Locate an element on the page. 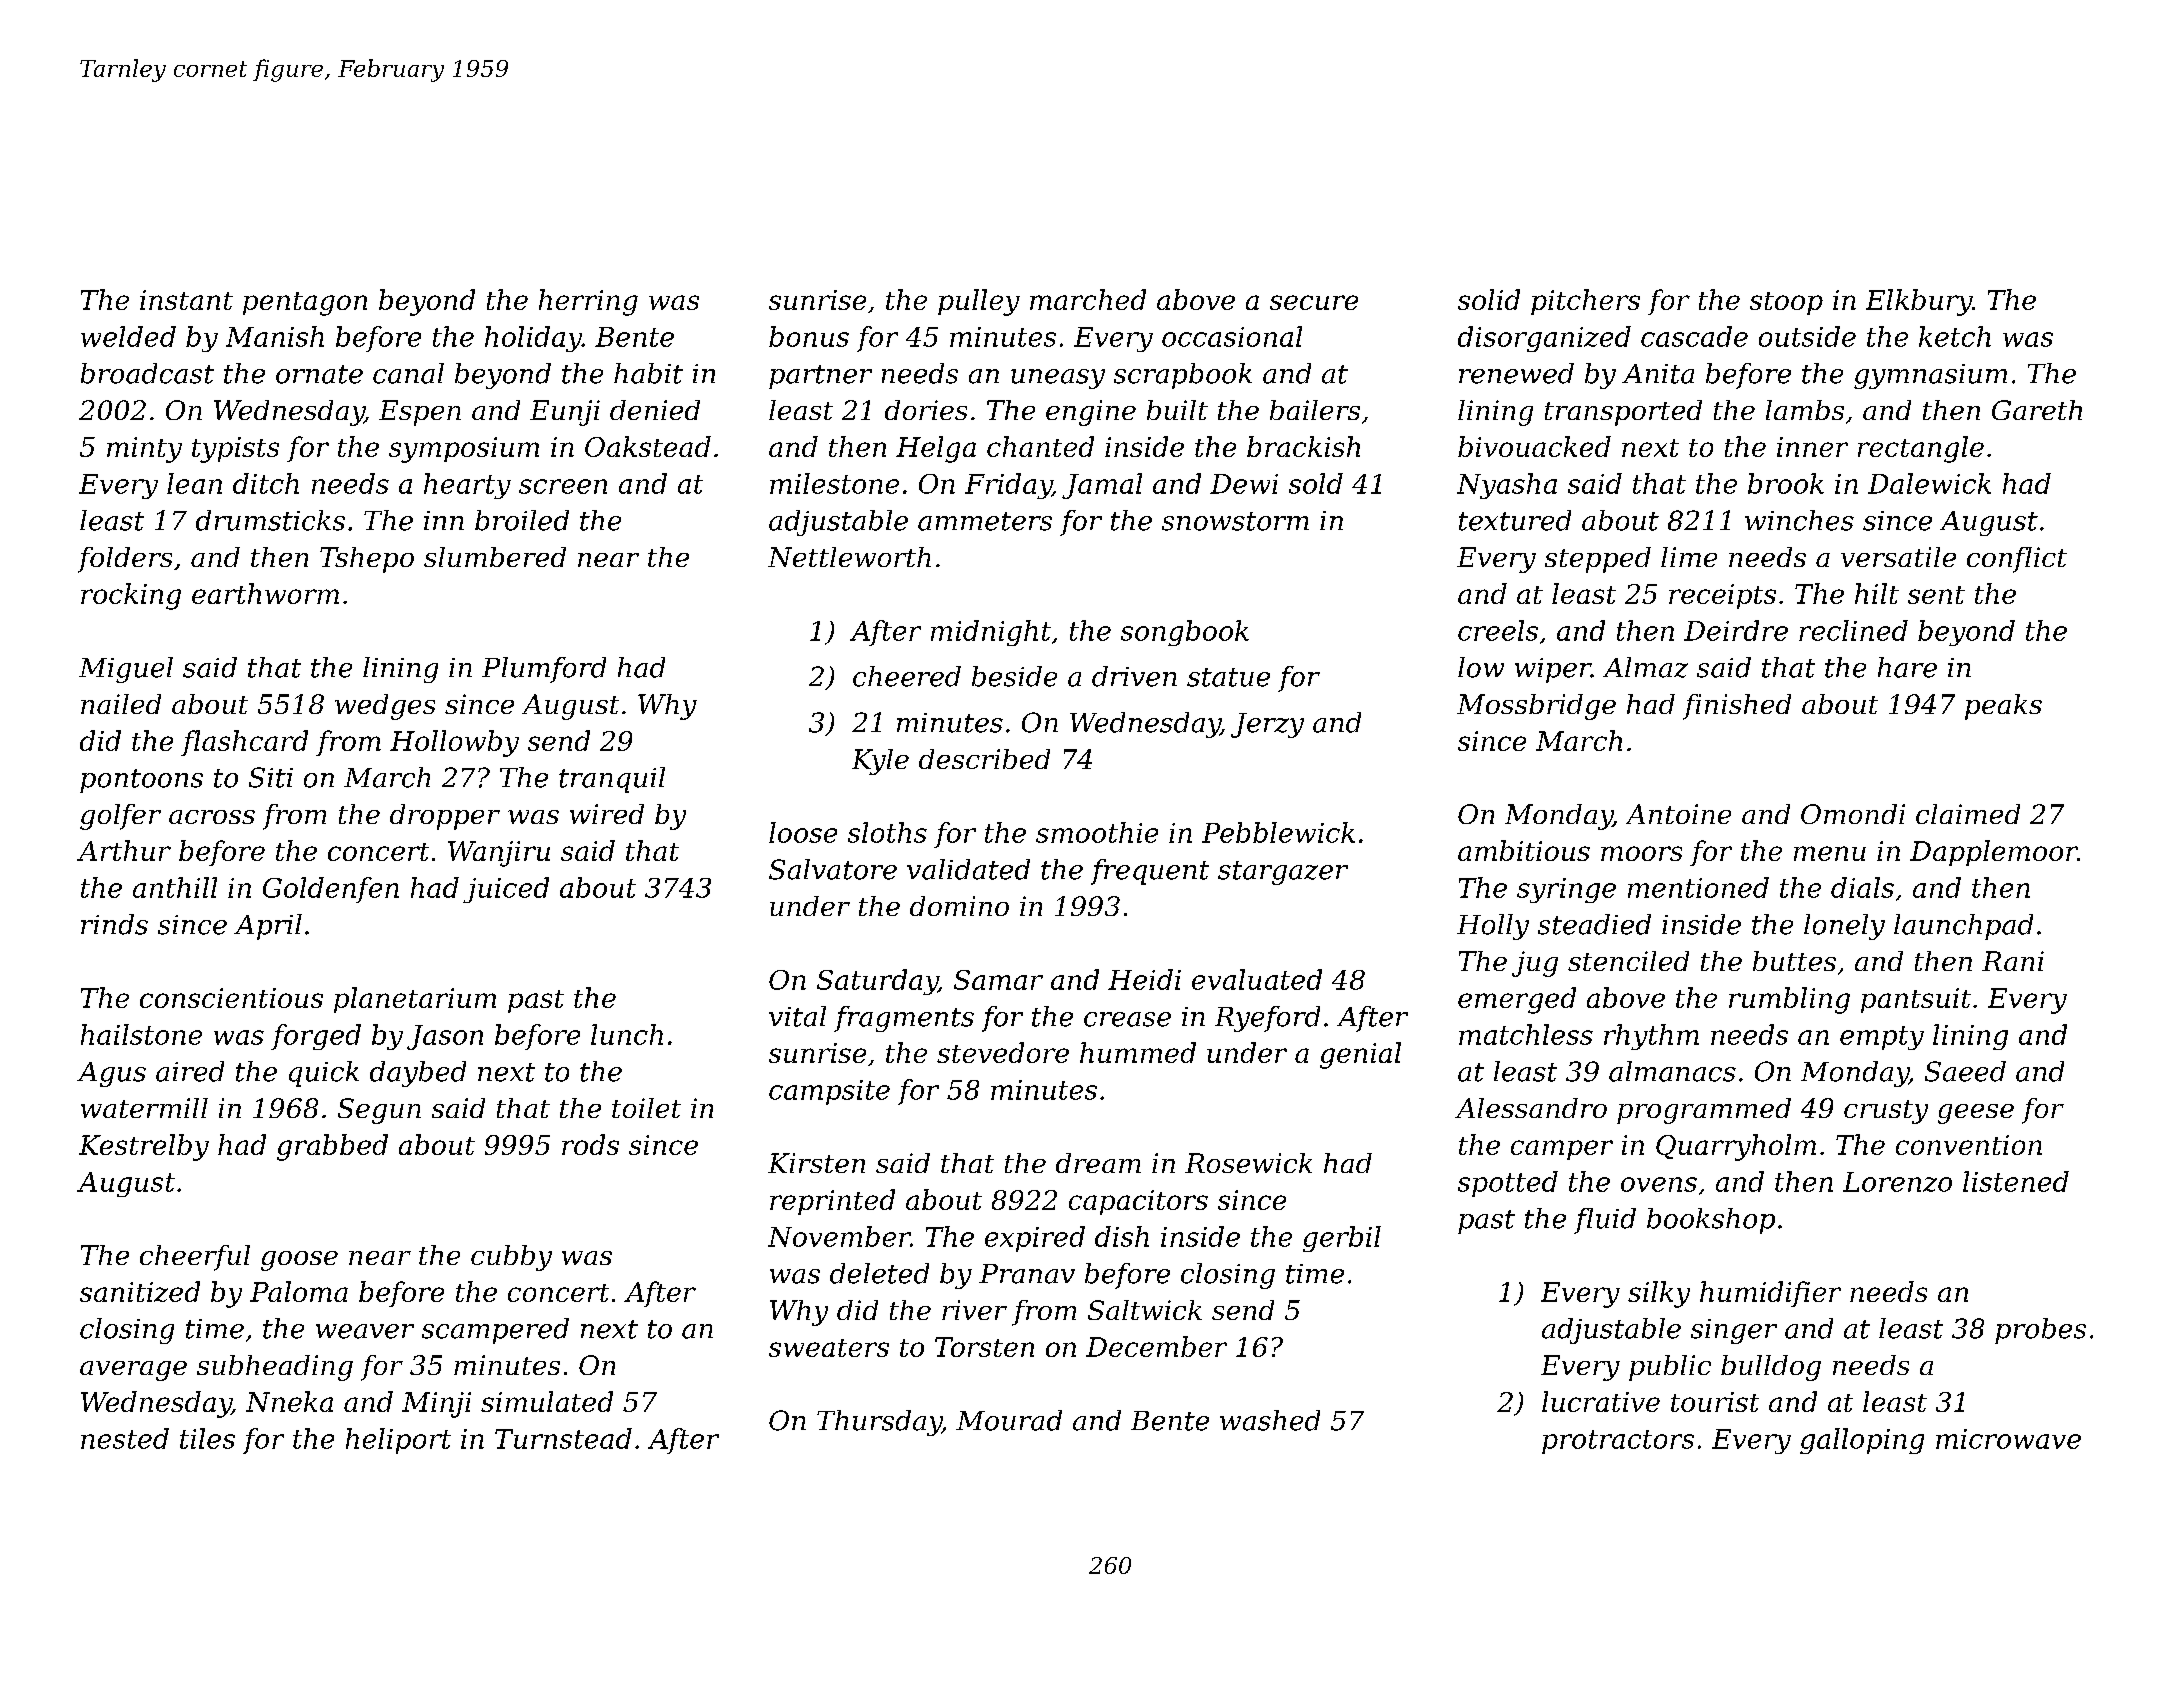 This page has width=2178, height=1683. rods is located at coordinates (590, 1144).
